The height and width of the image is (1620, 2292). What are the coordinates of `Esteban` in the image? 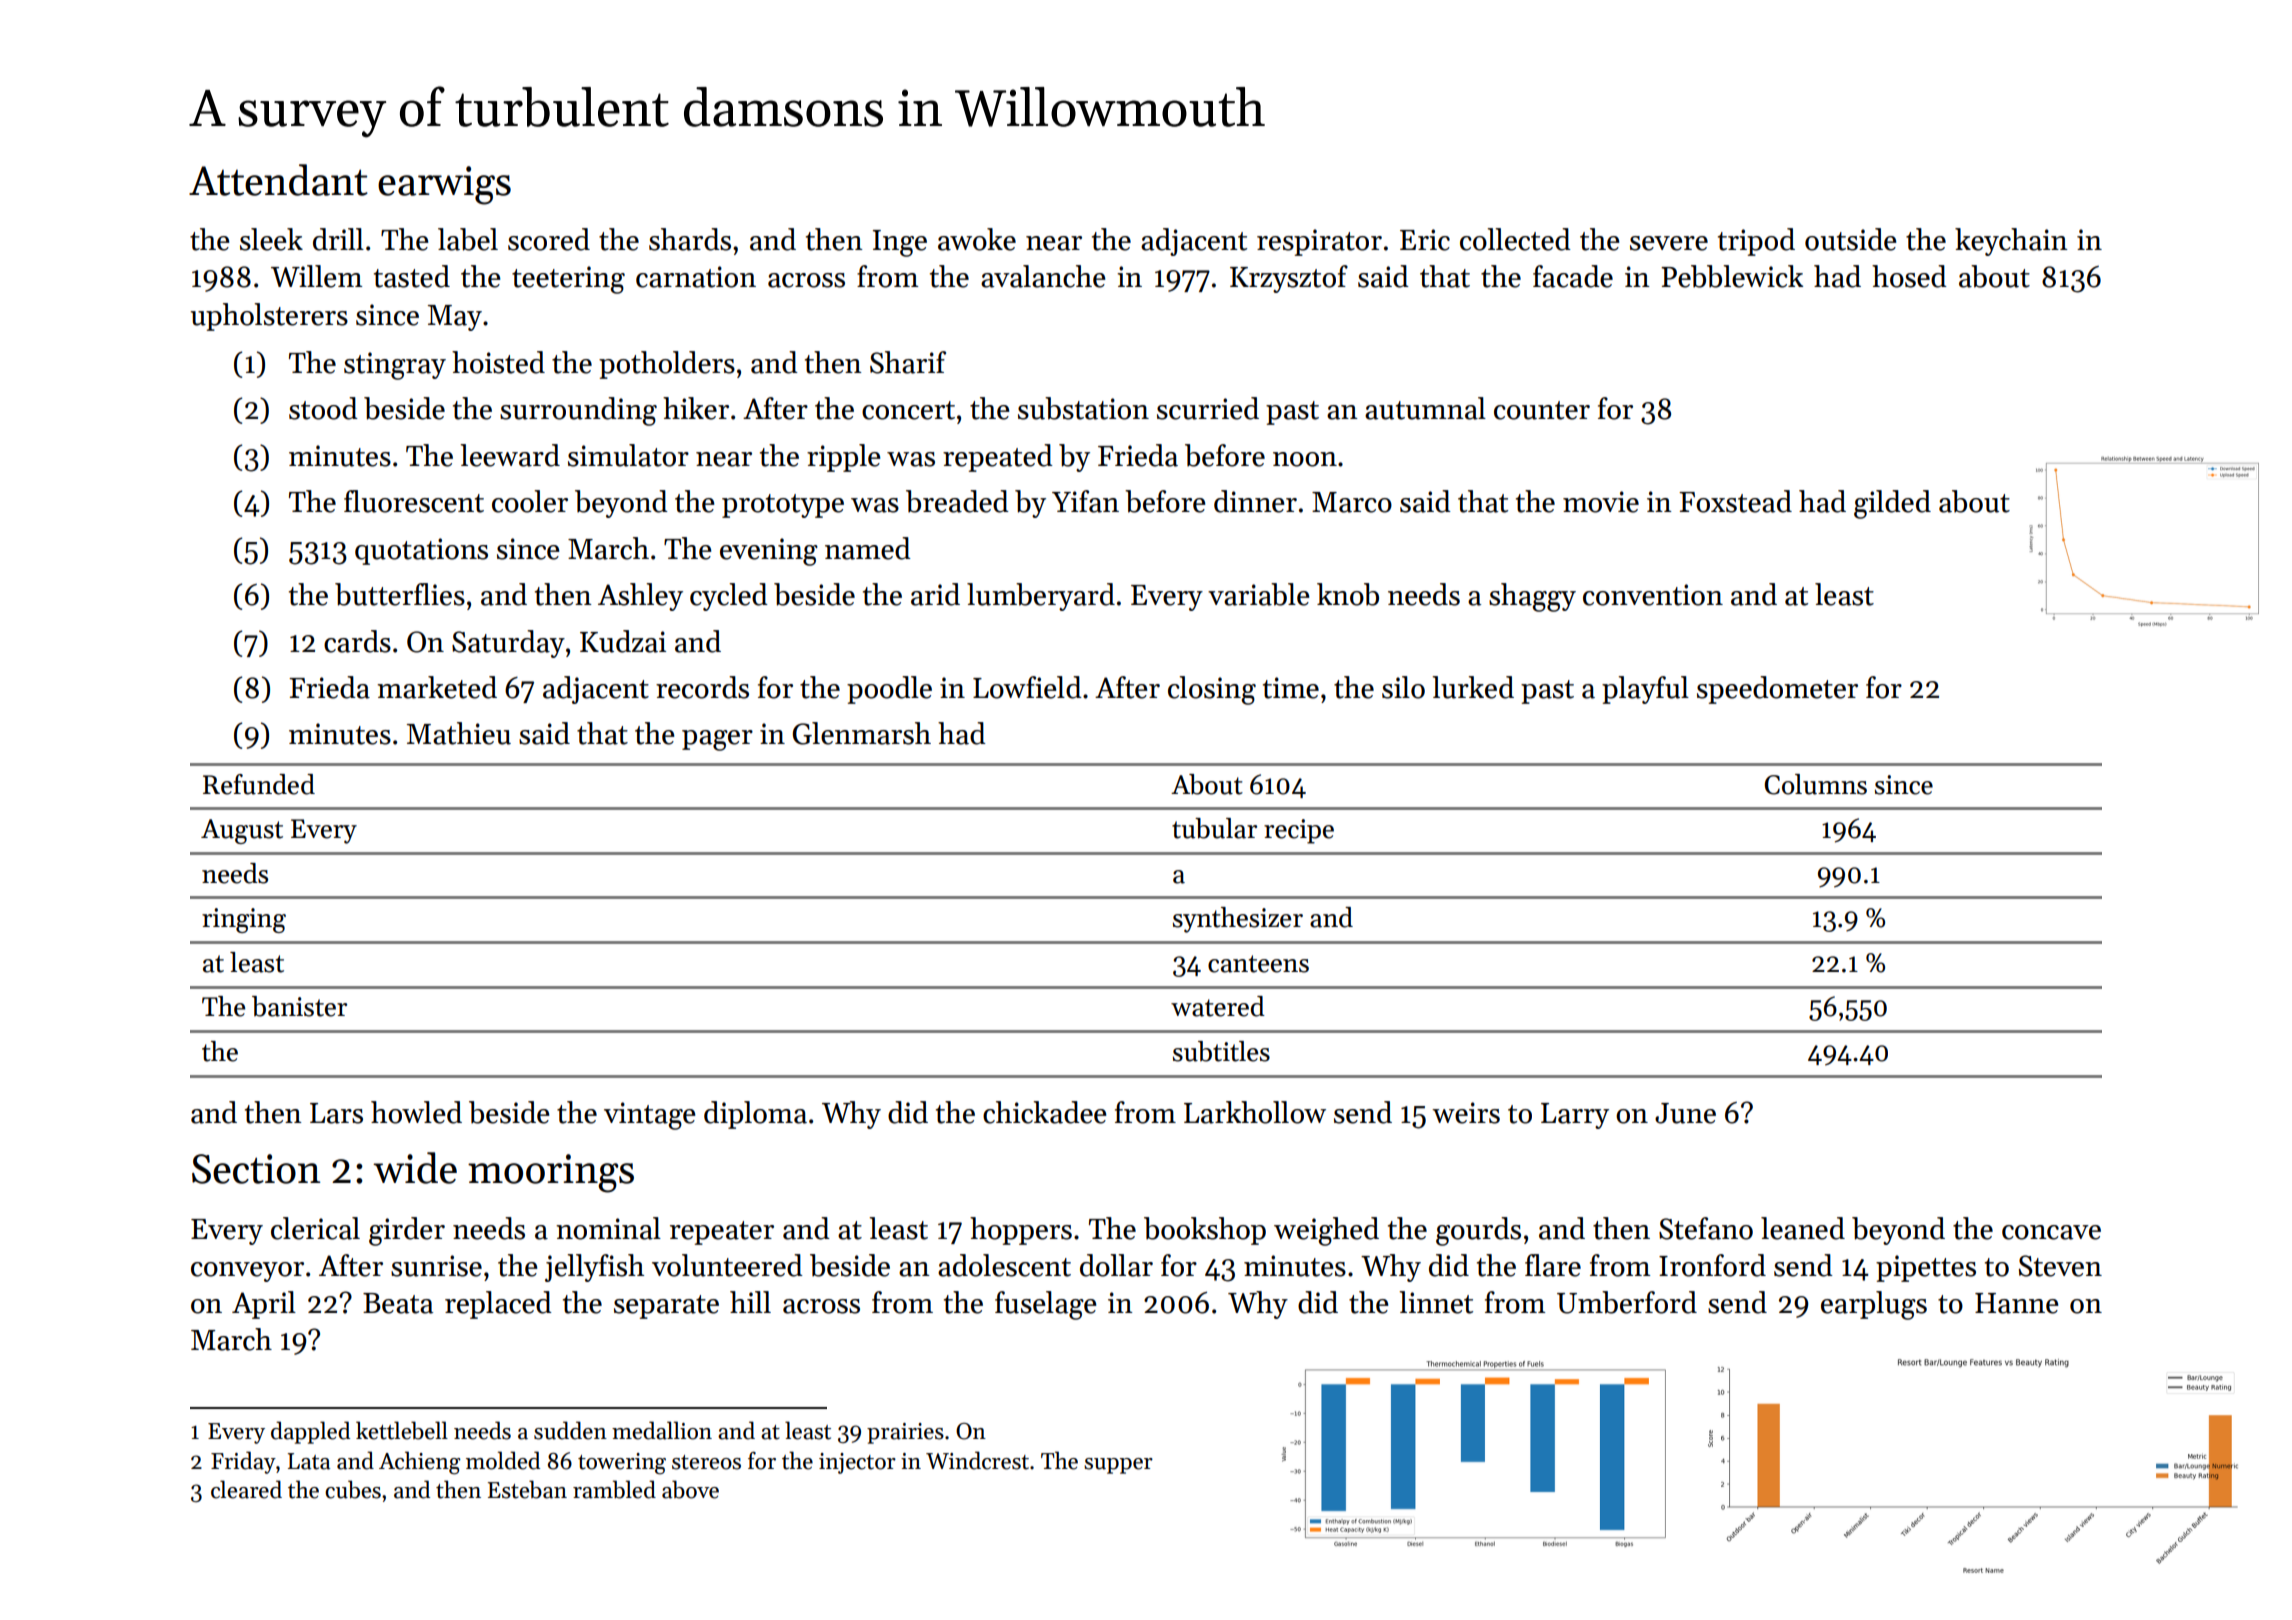 It's located at (527, 1489).
